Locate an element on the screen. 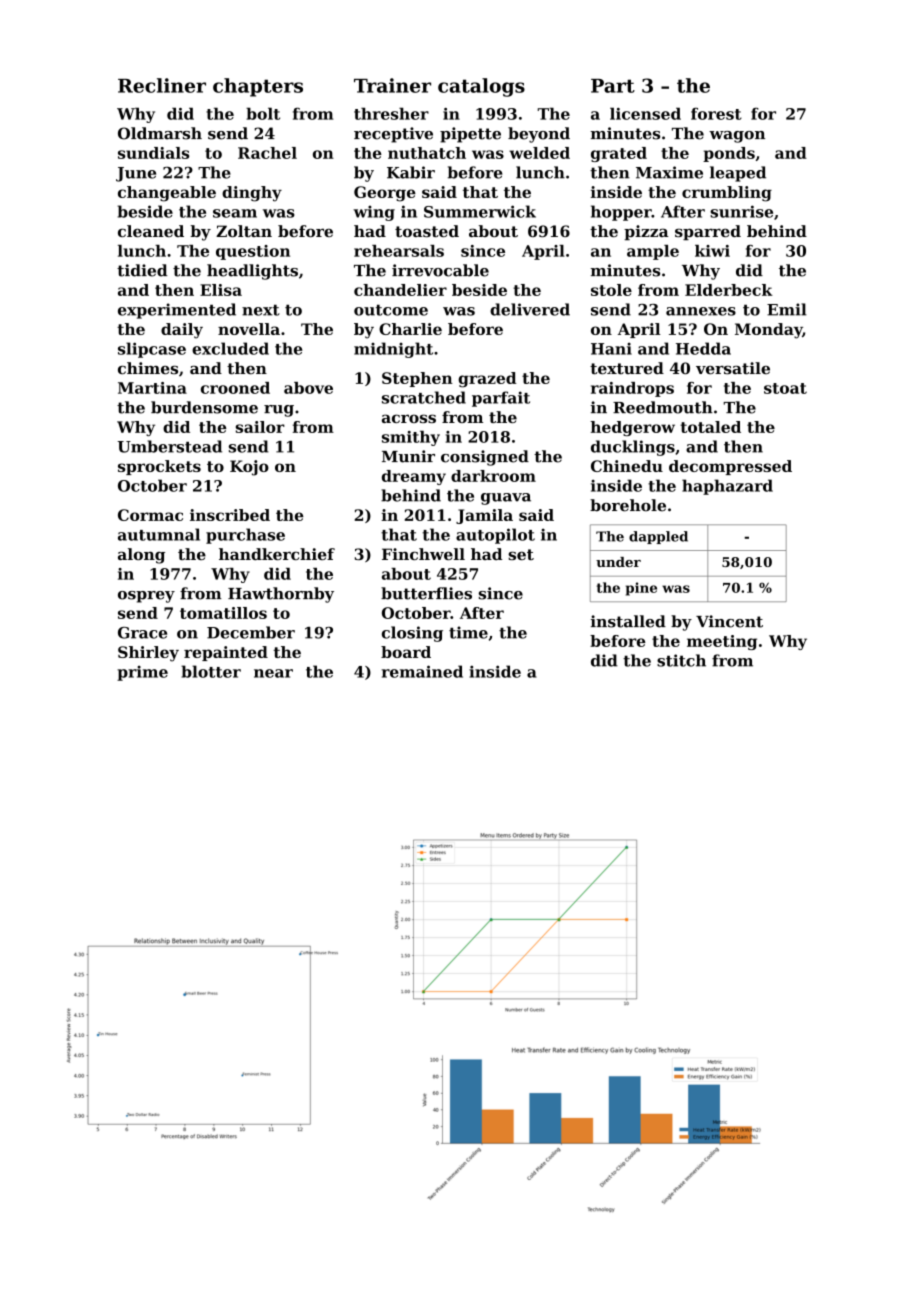 The height and width of the screenshot is (1308, 924). parfait is located at coordinates (501, 399).
